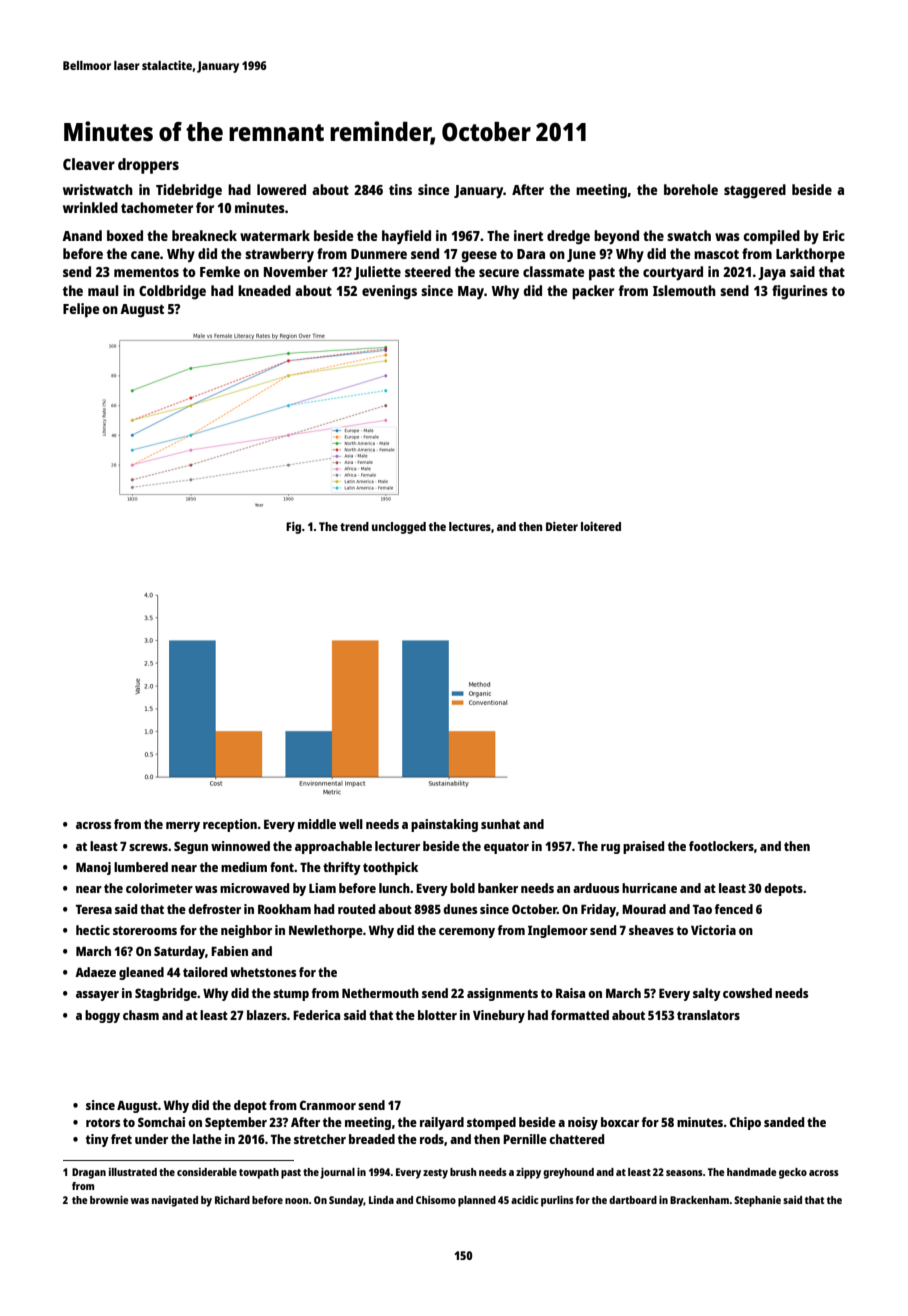 Image resolution: width=908 pixels, height=1316 pixels. I want to click on loitered, so click(601, 526).
